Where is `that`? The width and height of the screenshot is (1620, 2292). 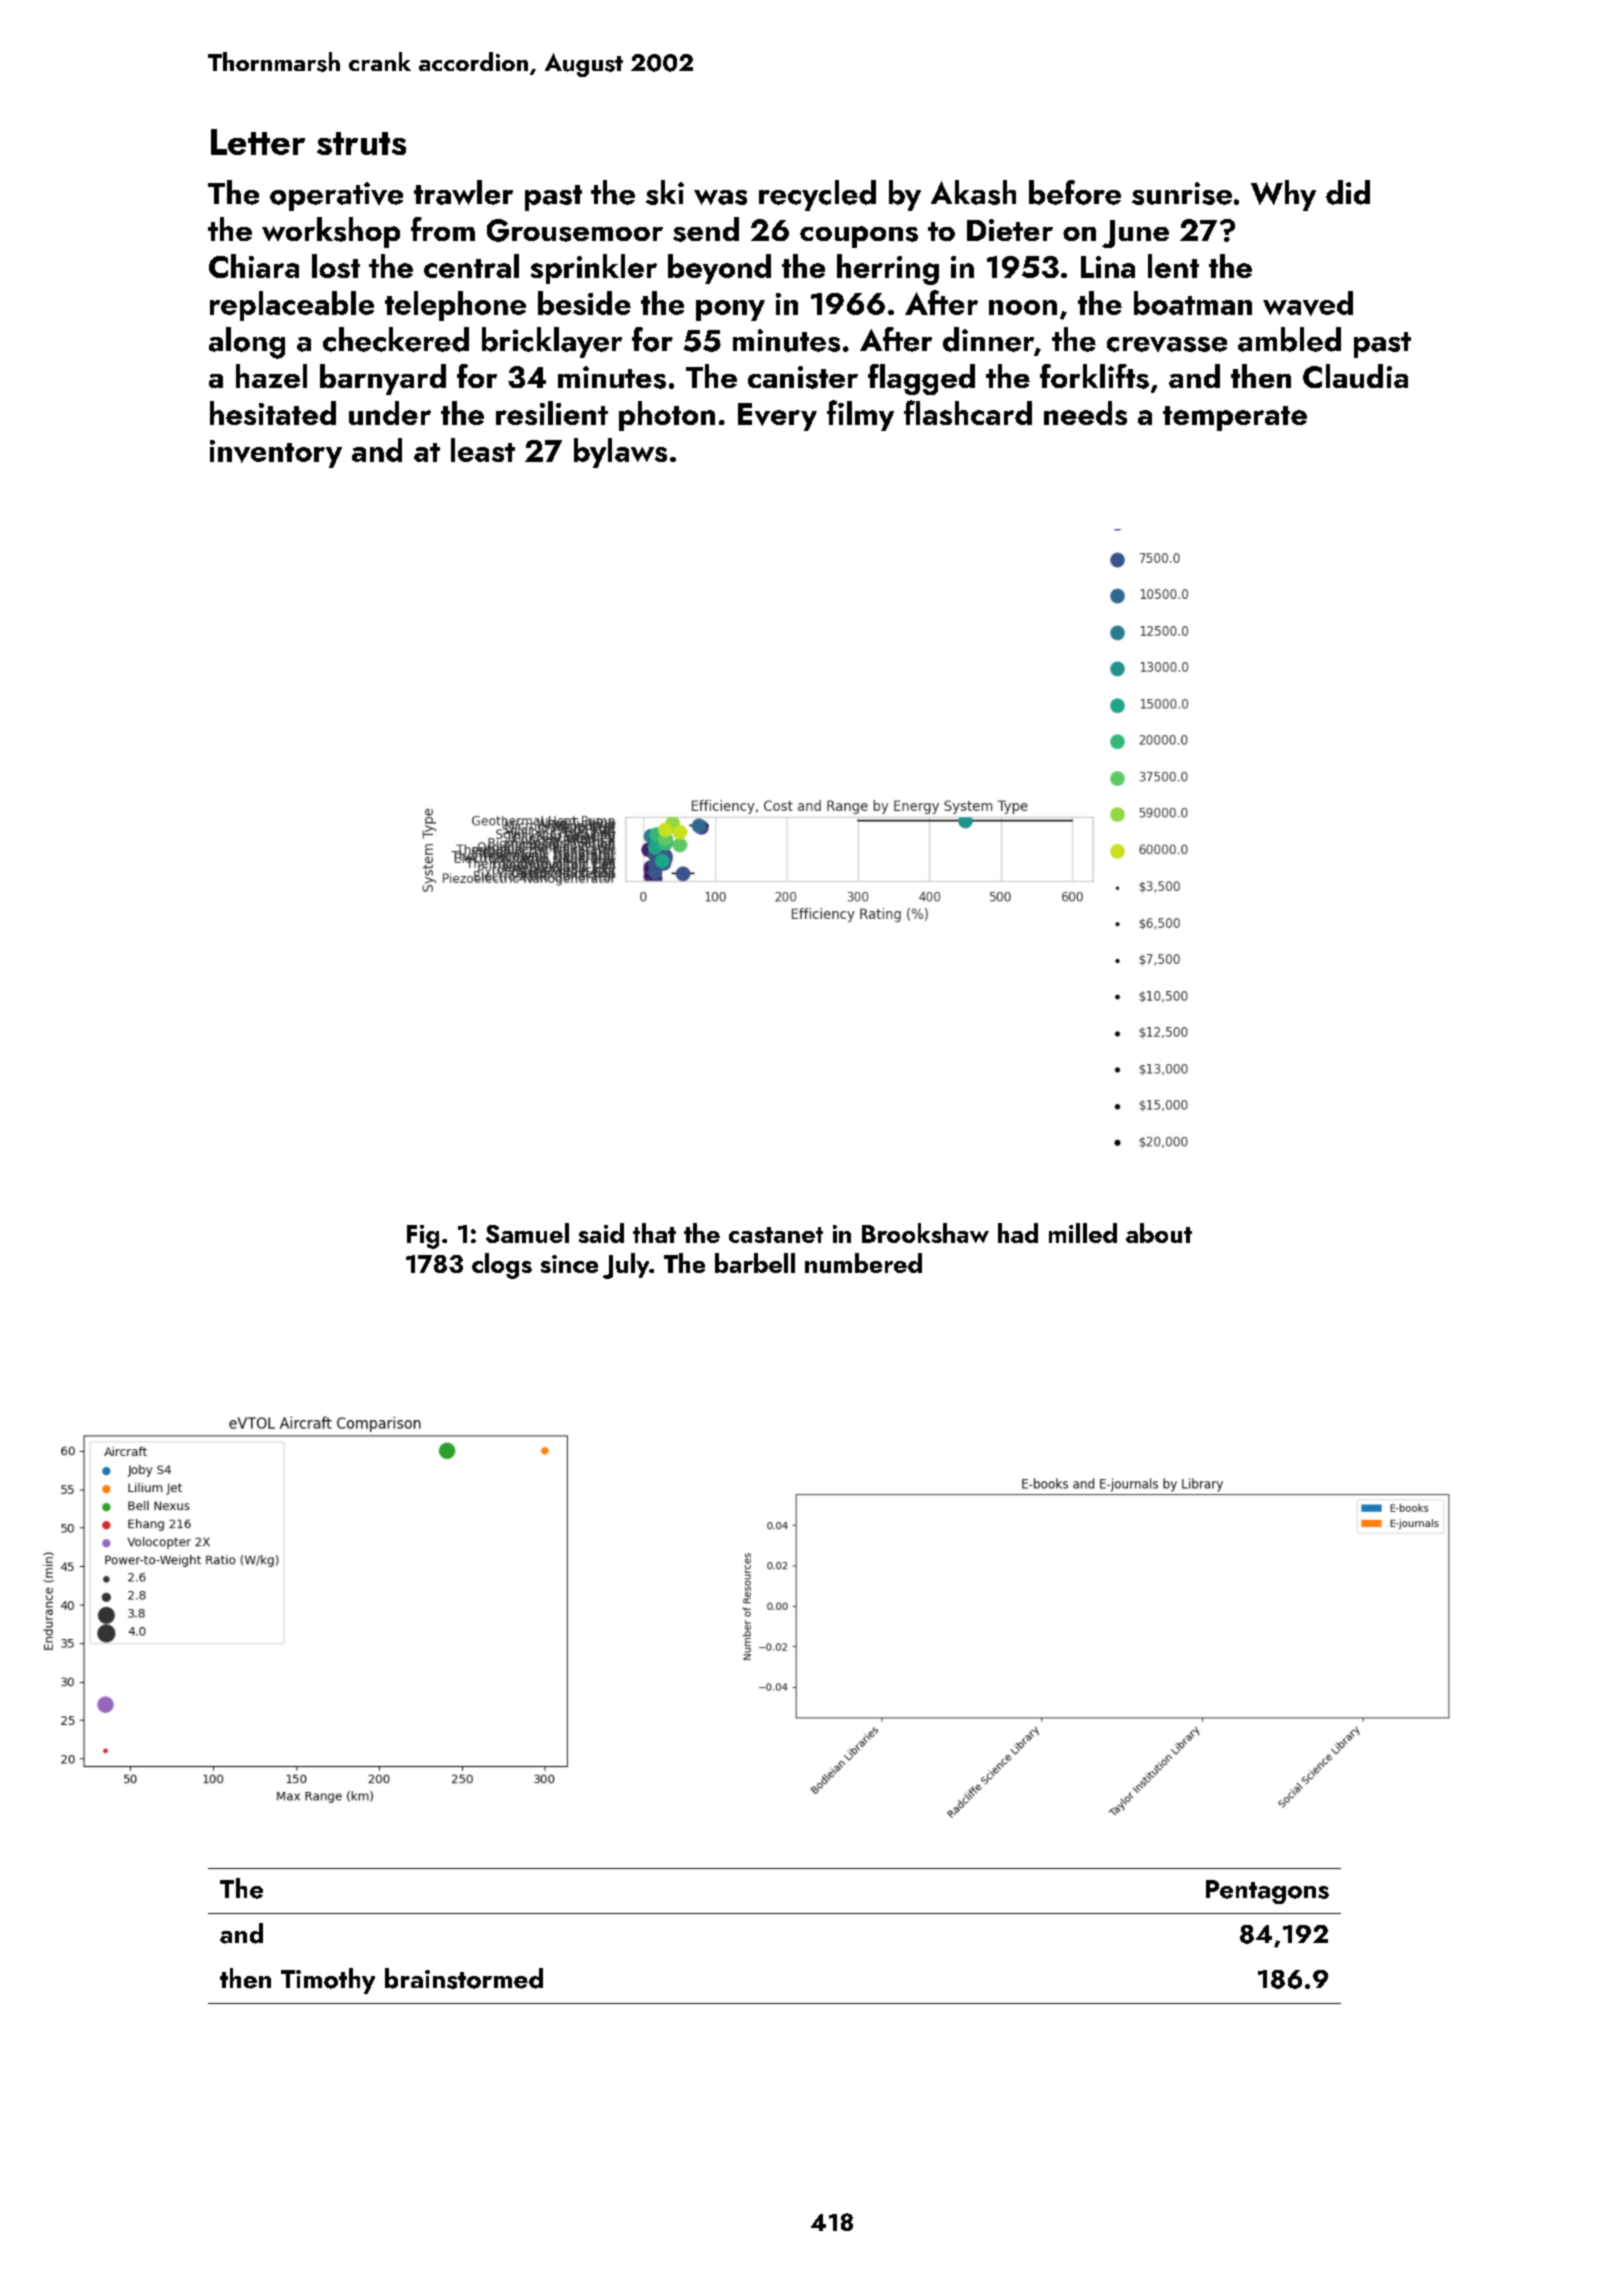 that is located at coordinates (654, 1233).
